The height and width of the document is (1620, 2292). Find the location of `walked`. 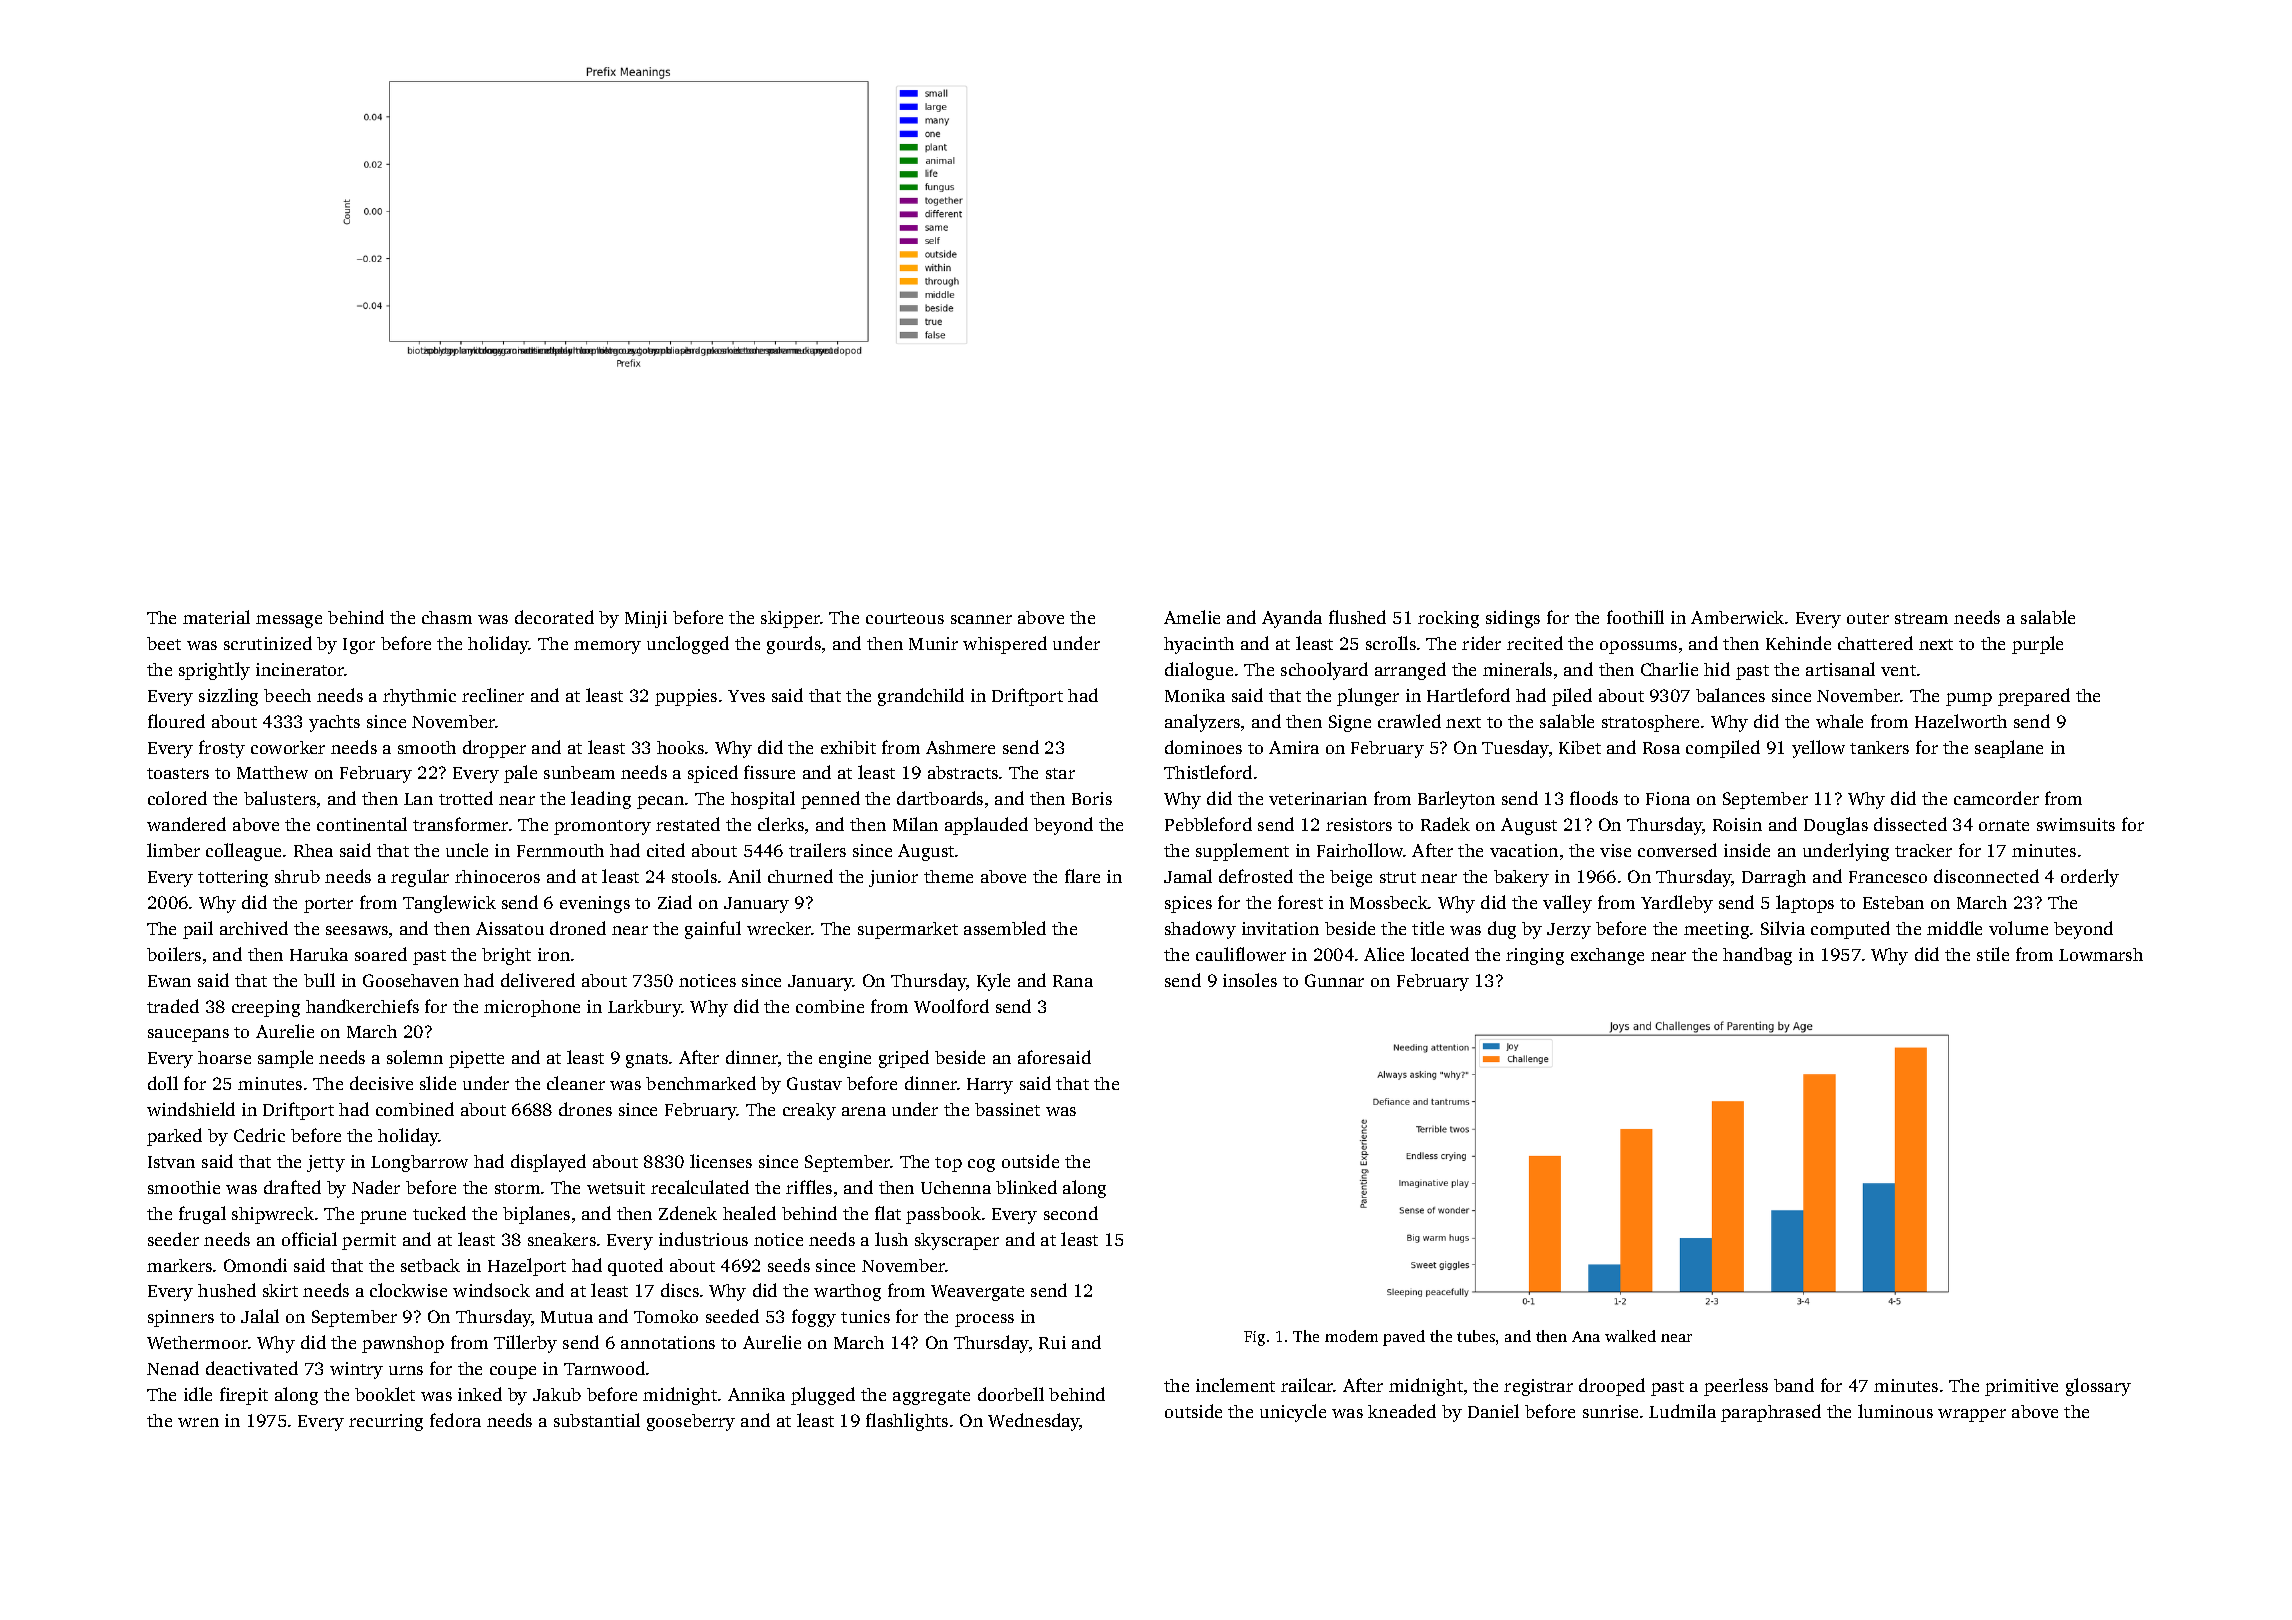

walked is located at coordinates (1630, 1336).
